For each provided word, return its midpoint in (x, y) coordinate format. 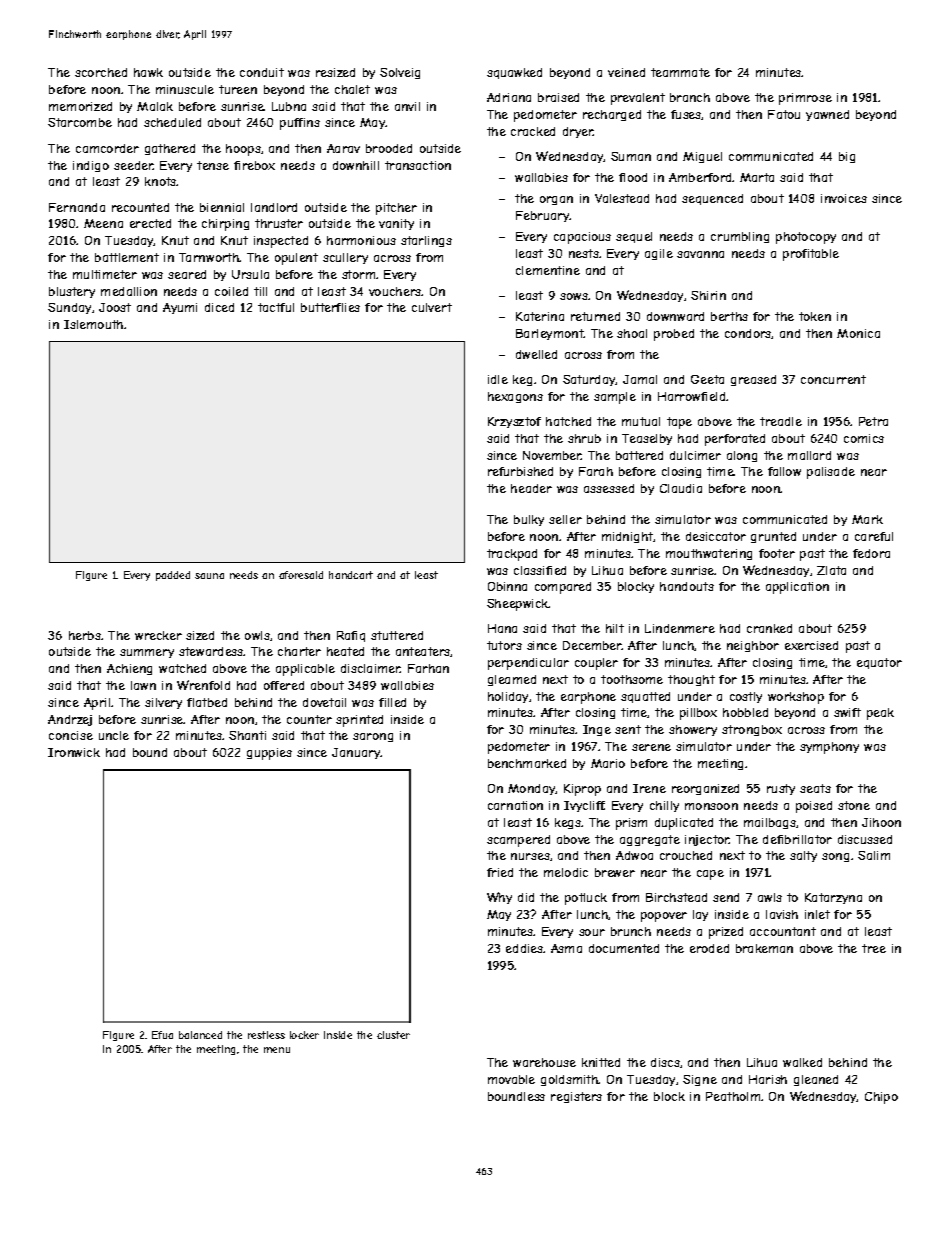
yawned (827, 115)
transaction (418, 165)
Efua (162, 1035)
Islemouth (93, 324)
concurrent (833, 379)
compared (563, 588)
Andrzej (70, 720)
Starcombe (80, 122)
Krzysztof (514, 422)
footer (777, 553)
